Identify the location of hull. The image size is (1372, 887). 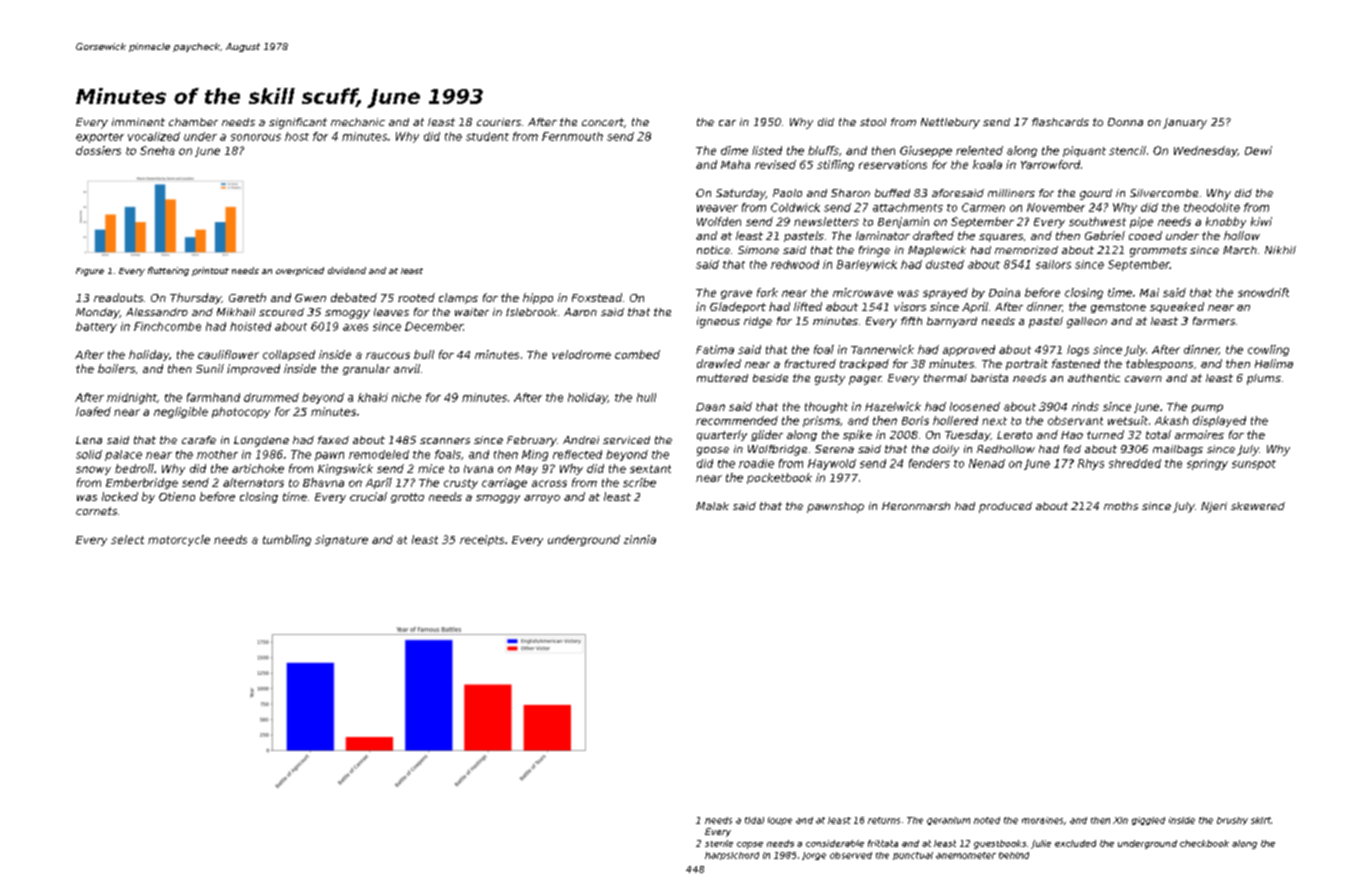
(646, 397).
